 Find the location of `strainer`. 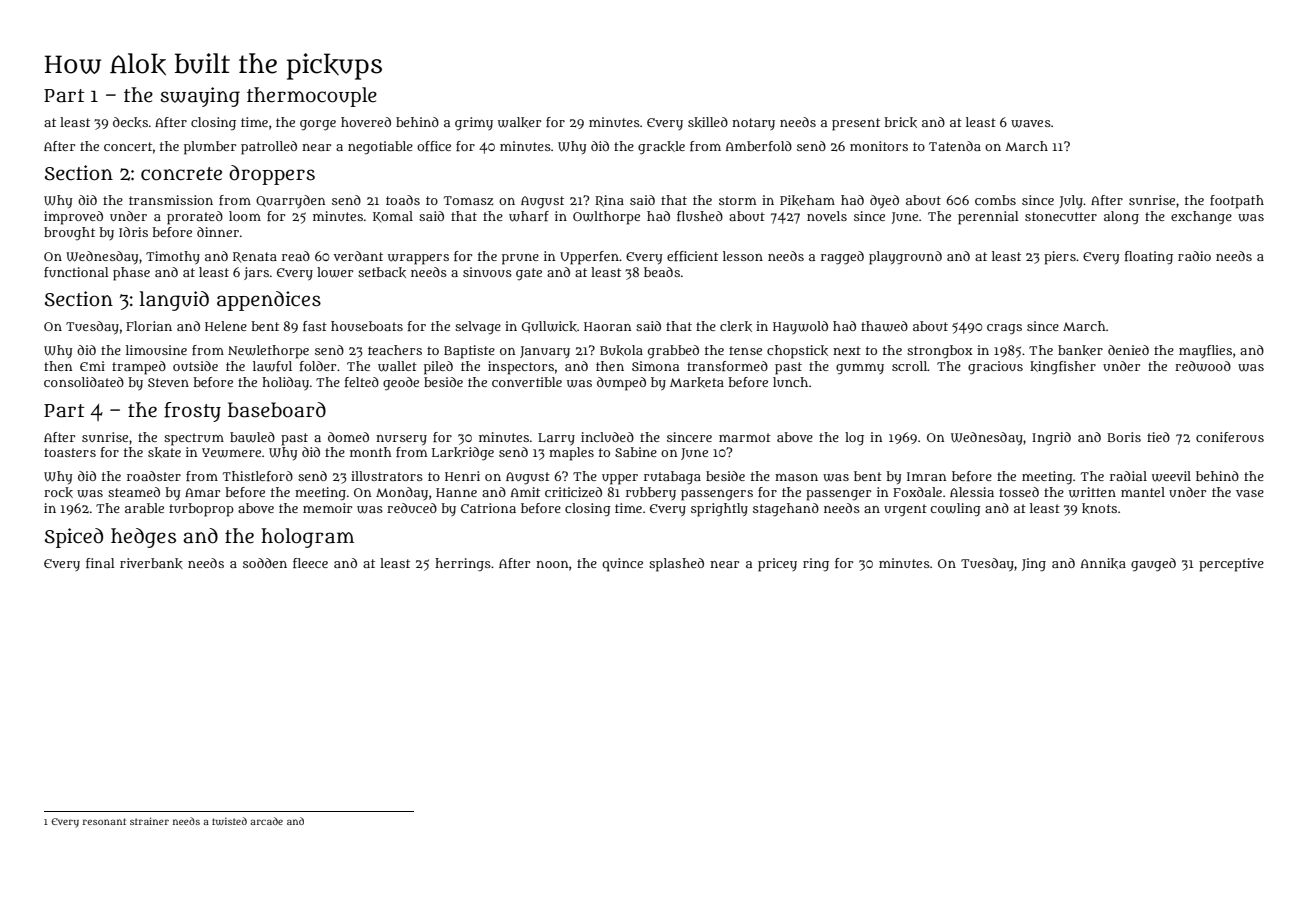

strainer is located at coordinates (149, 821).
